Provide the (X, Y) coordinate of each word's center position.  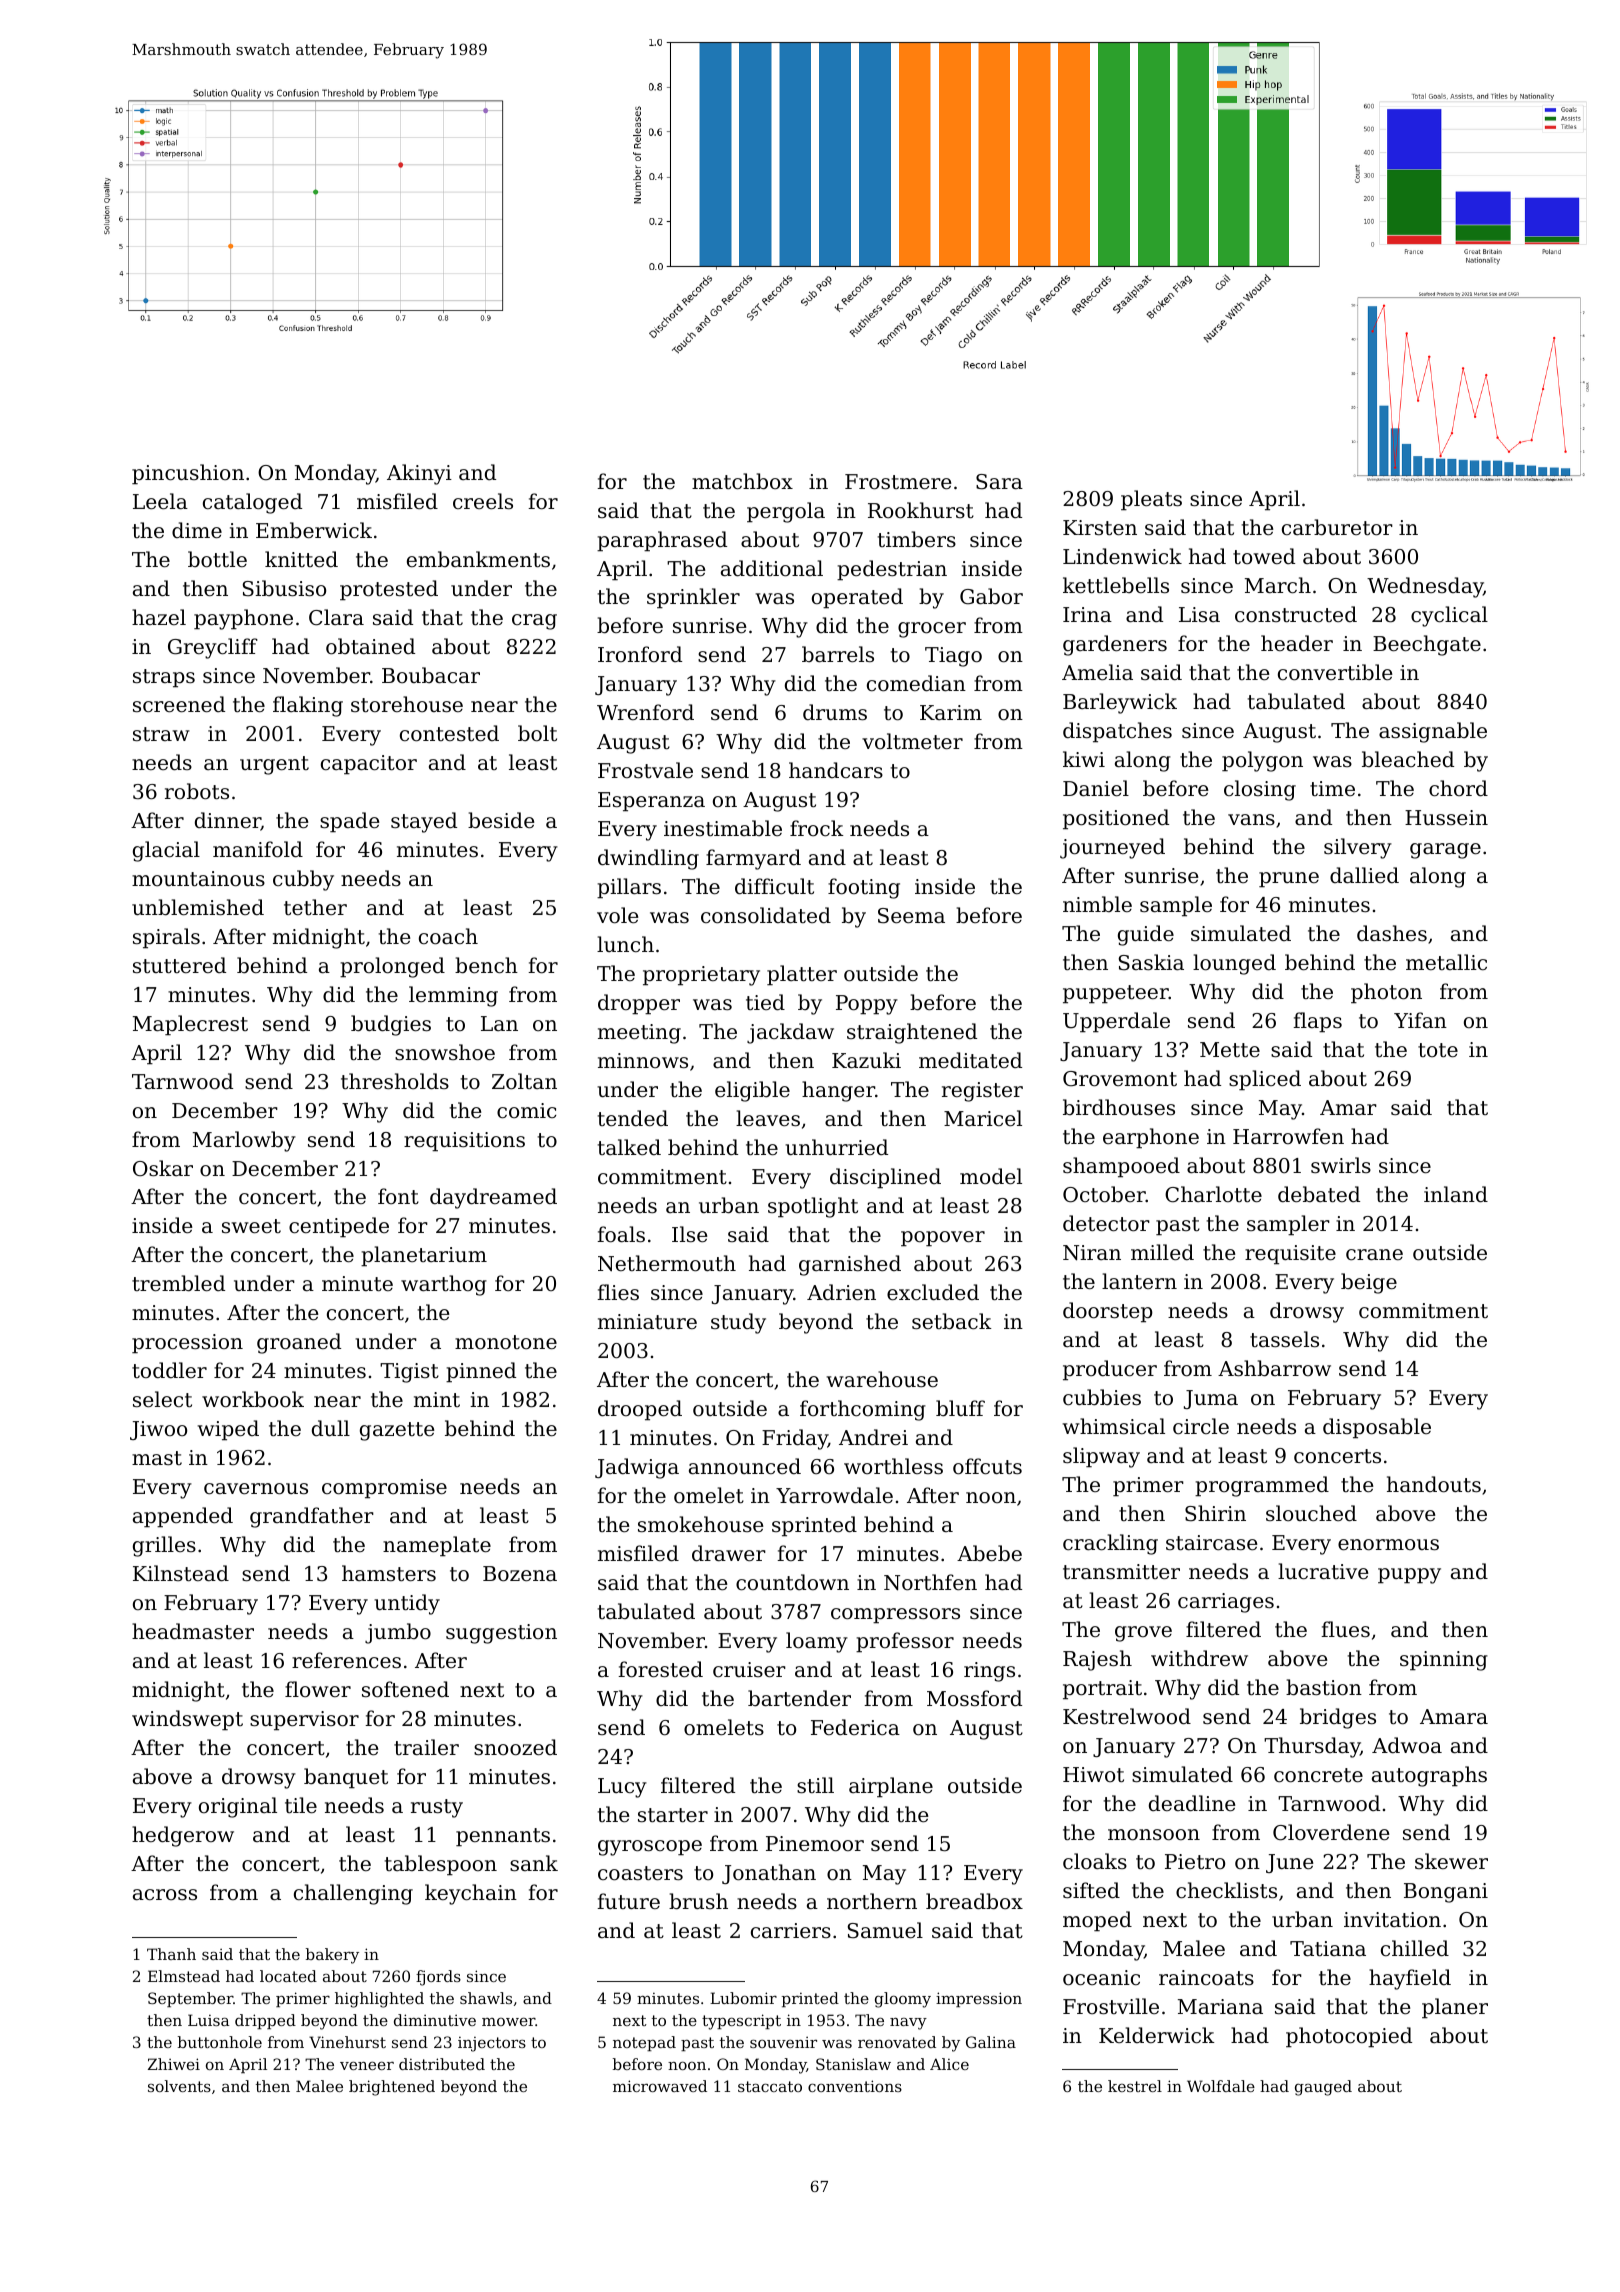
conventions (855, 2086)
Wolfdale (1221, 2086)
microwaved (660, 2086)
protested (389, 590)
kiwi (1084, 759)
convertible (1335, 672)
